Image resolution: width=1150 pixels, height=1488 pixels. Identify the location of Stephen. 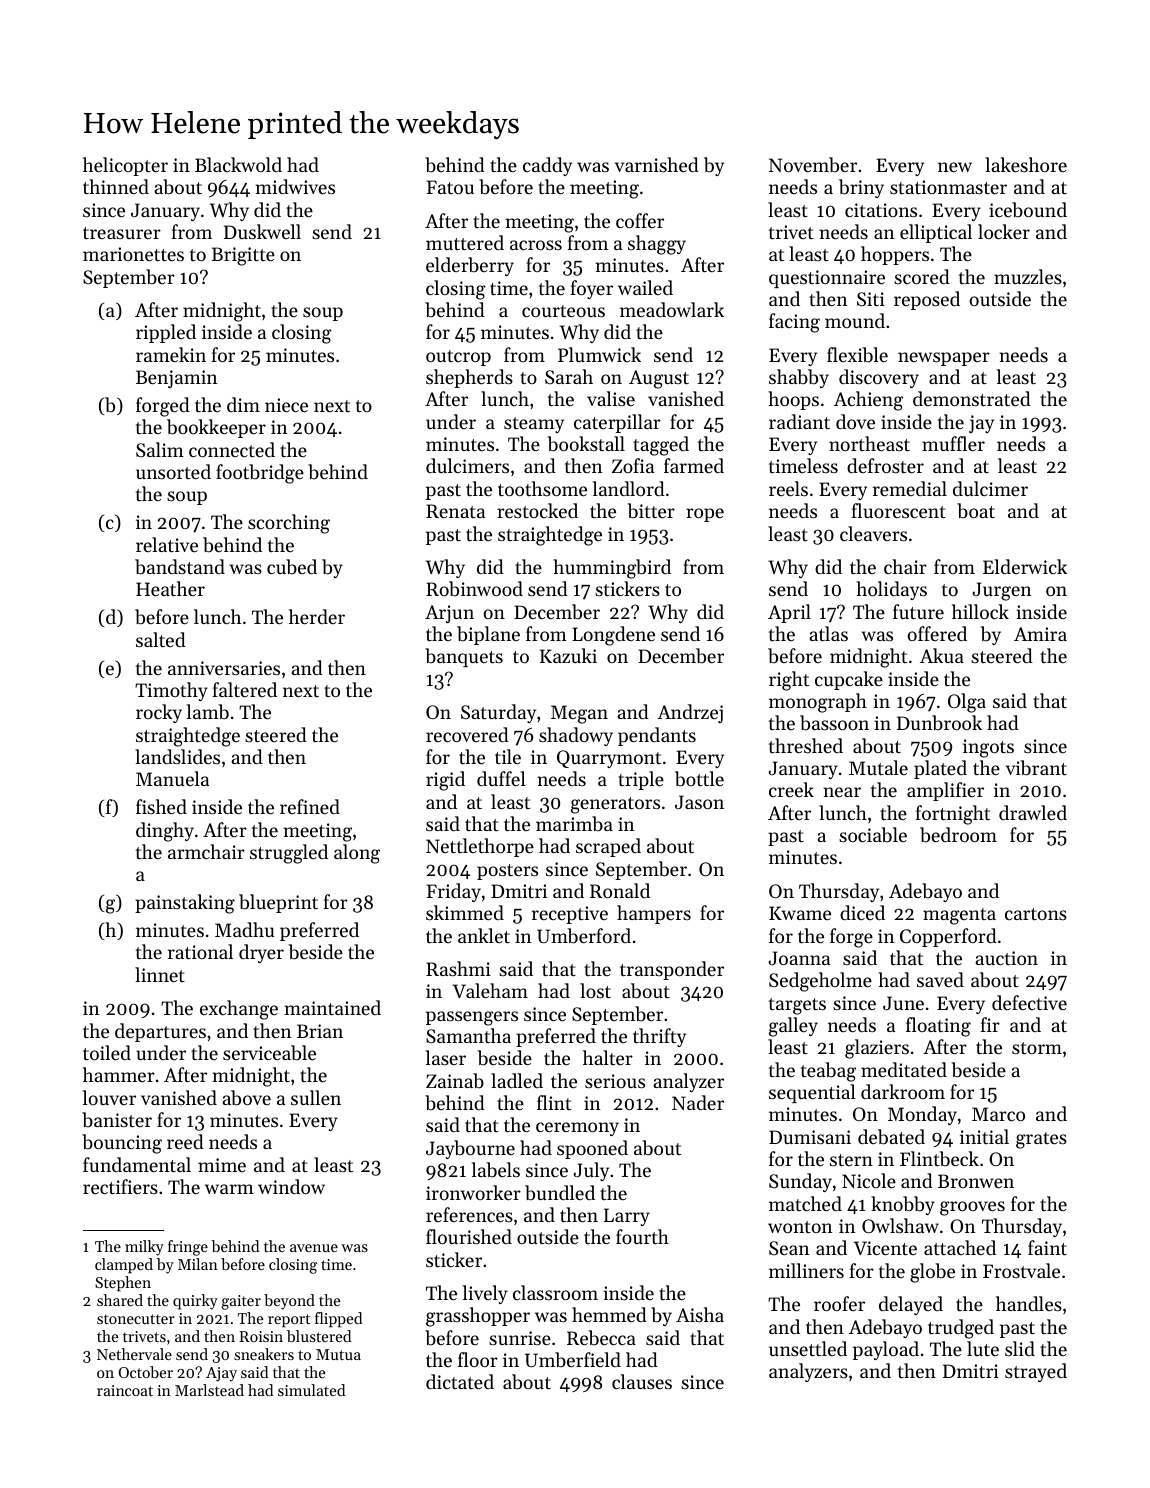
(123, 1284).
